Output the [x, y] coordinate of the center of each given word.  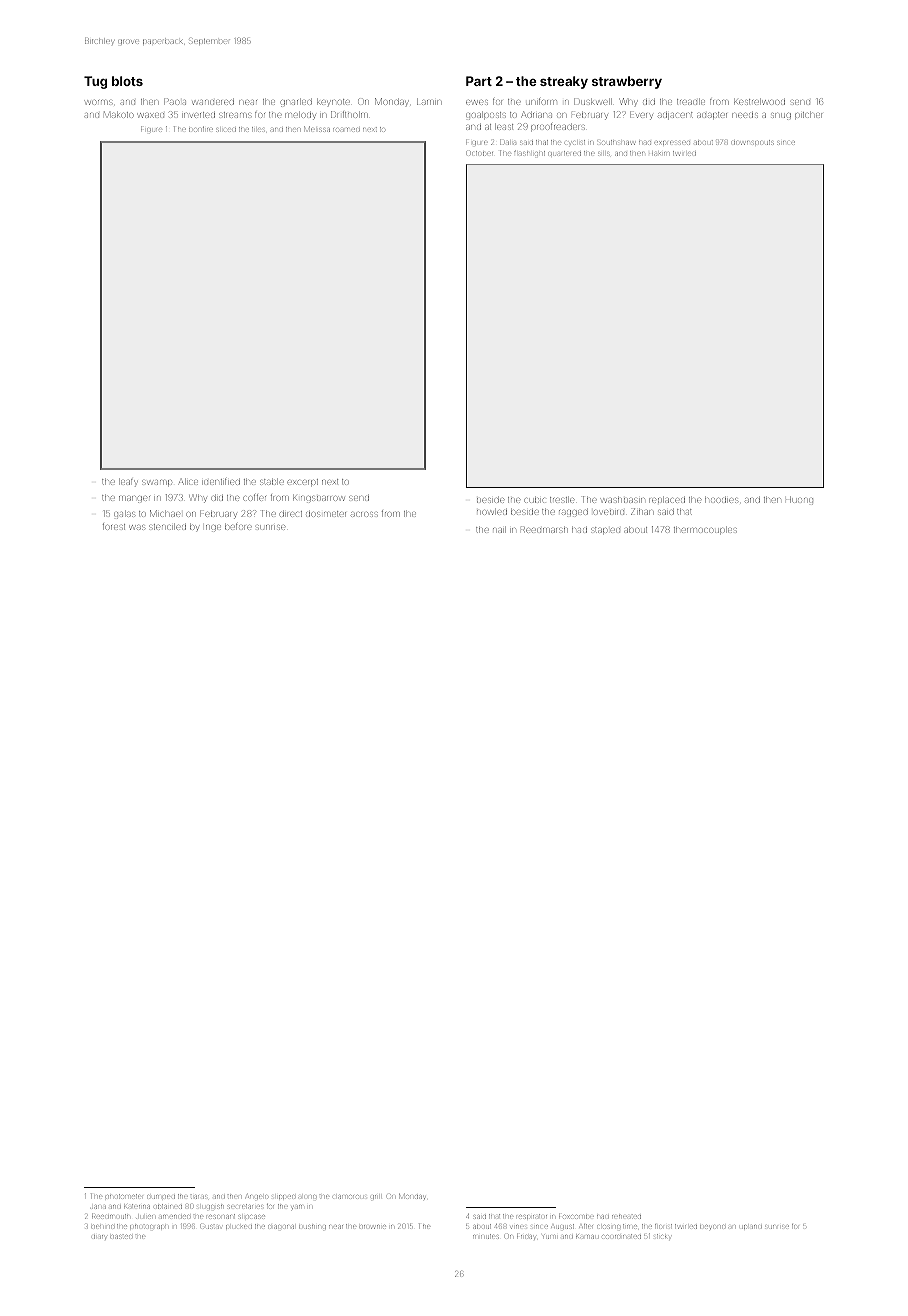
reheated [626, 1217]
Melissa [317, 129]
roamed [346, 130]
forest [114, 526]
